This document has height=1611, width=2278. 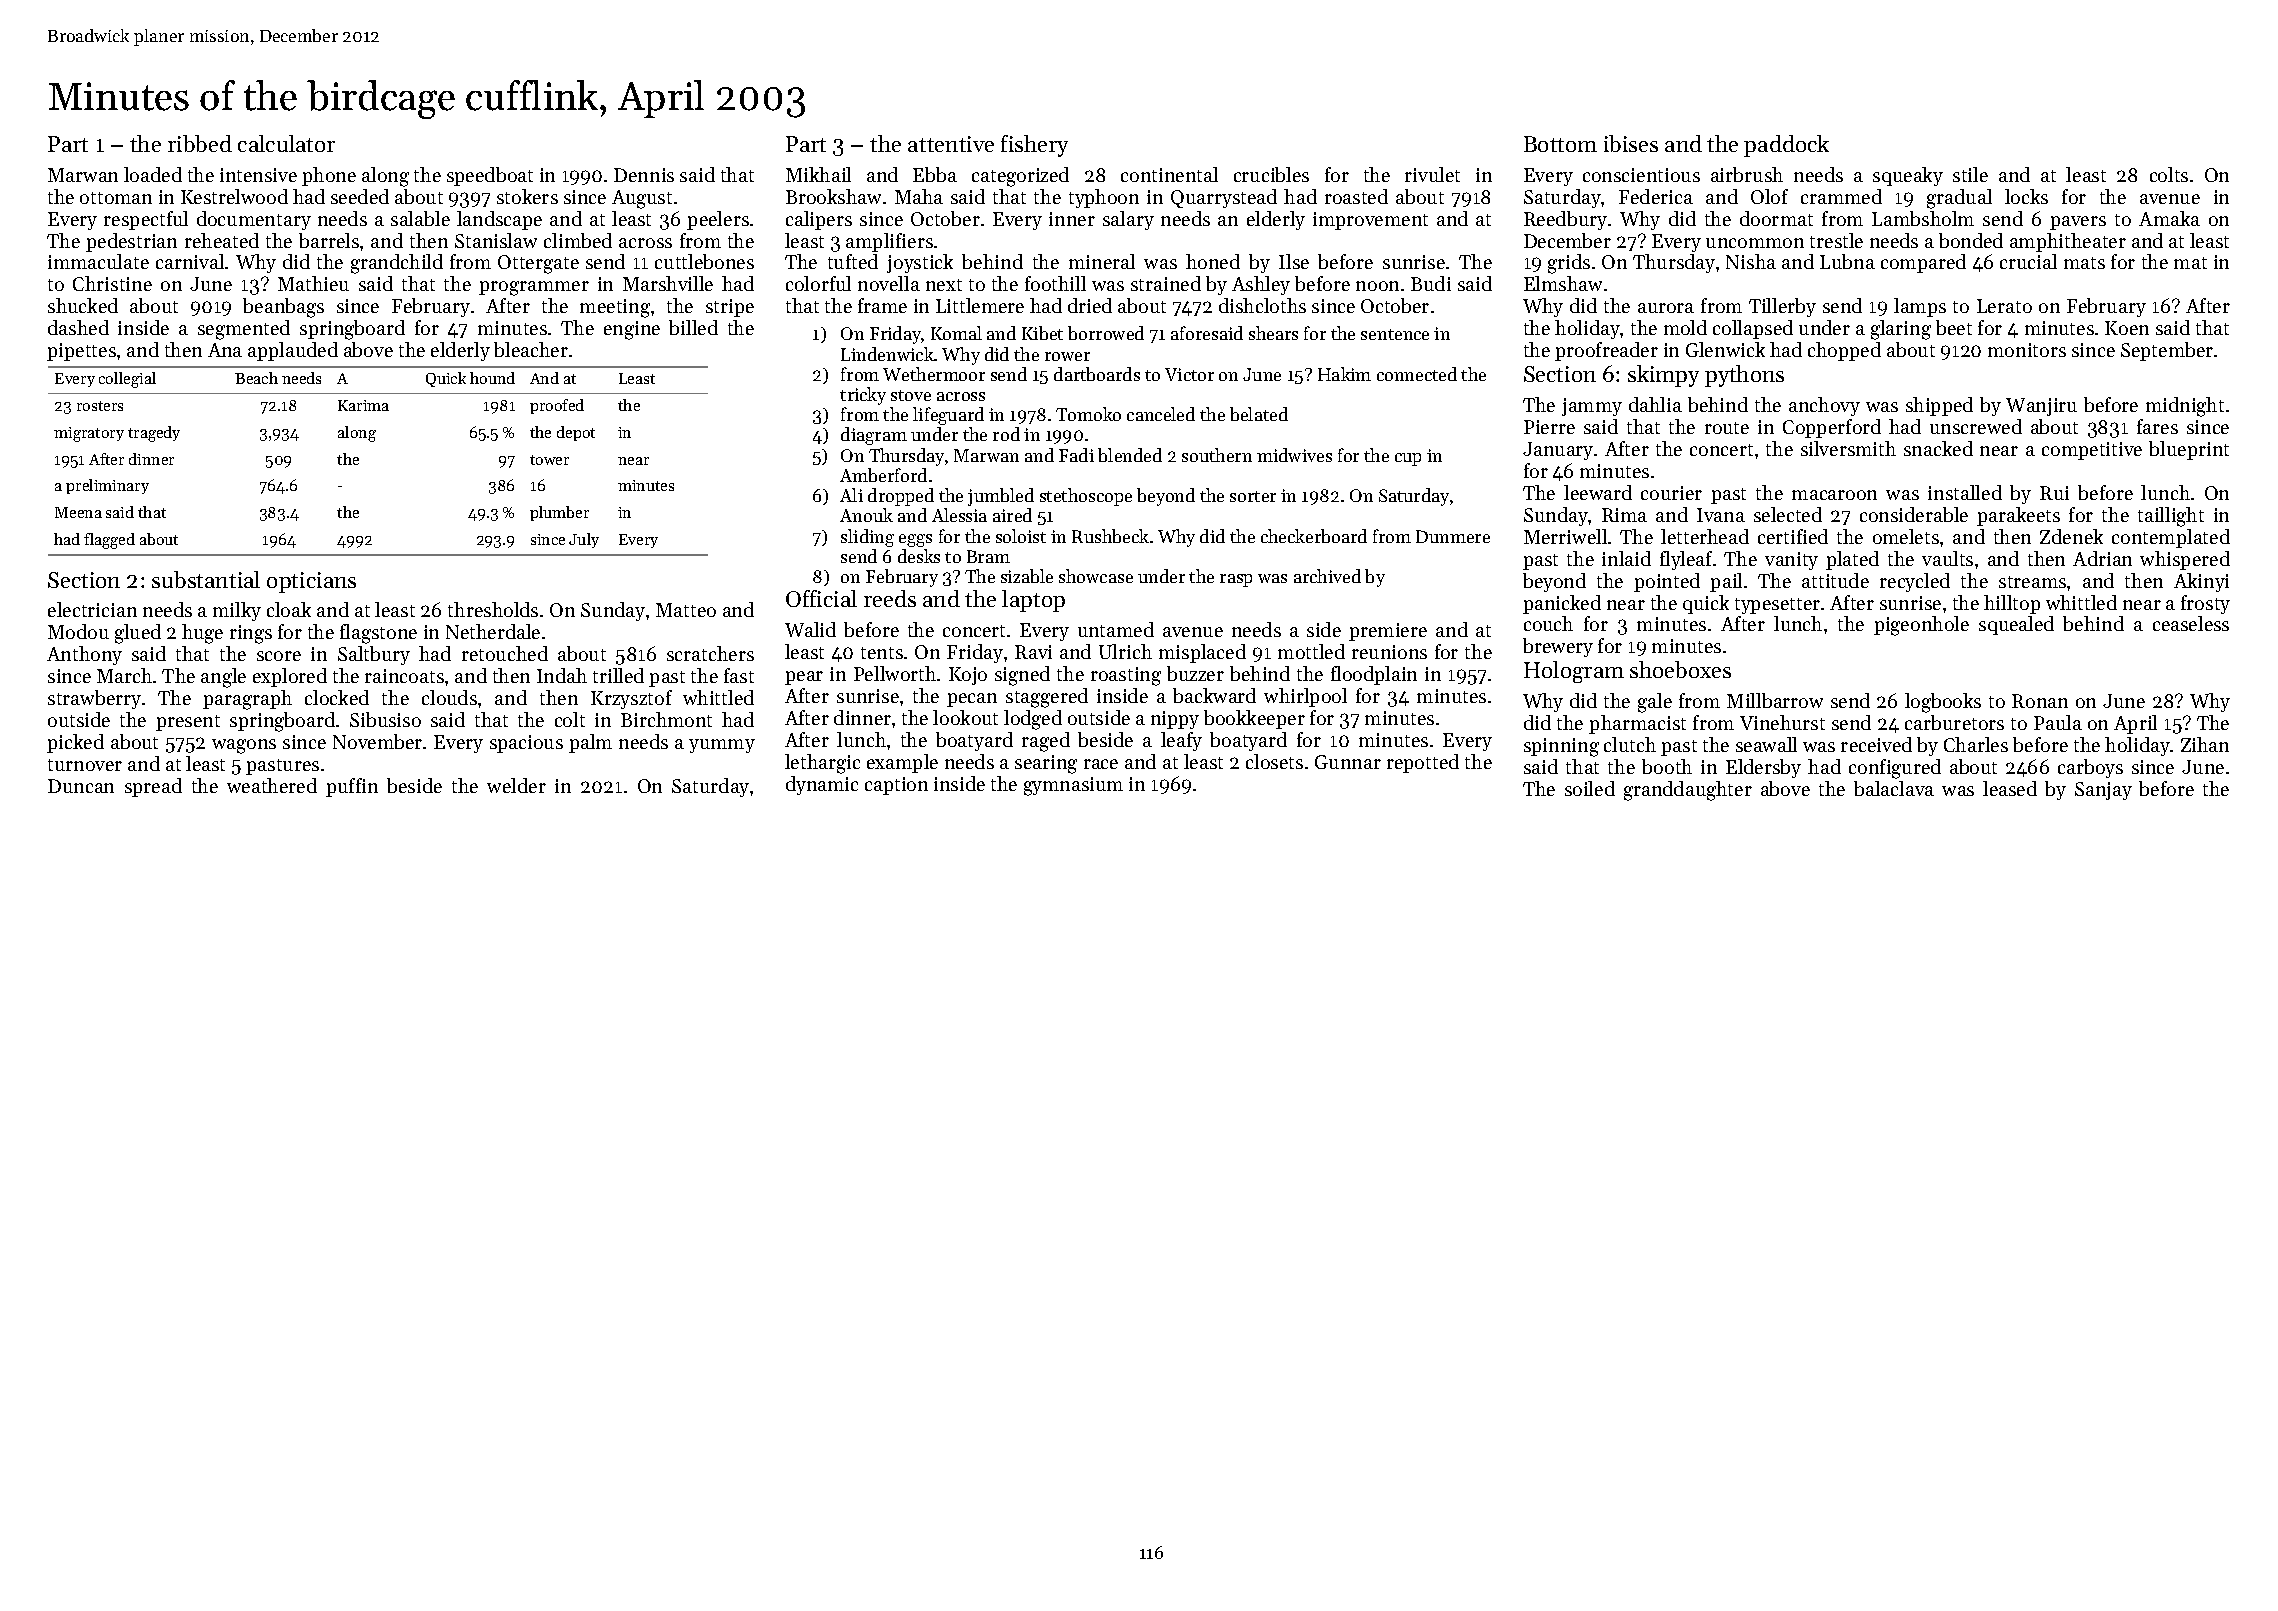 I want to click on buzzer, so click(x=1195, y=673).
